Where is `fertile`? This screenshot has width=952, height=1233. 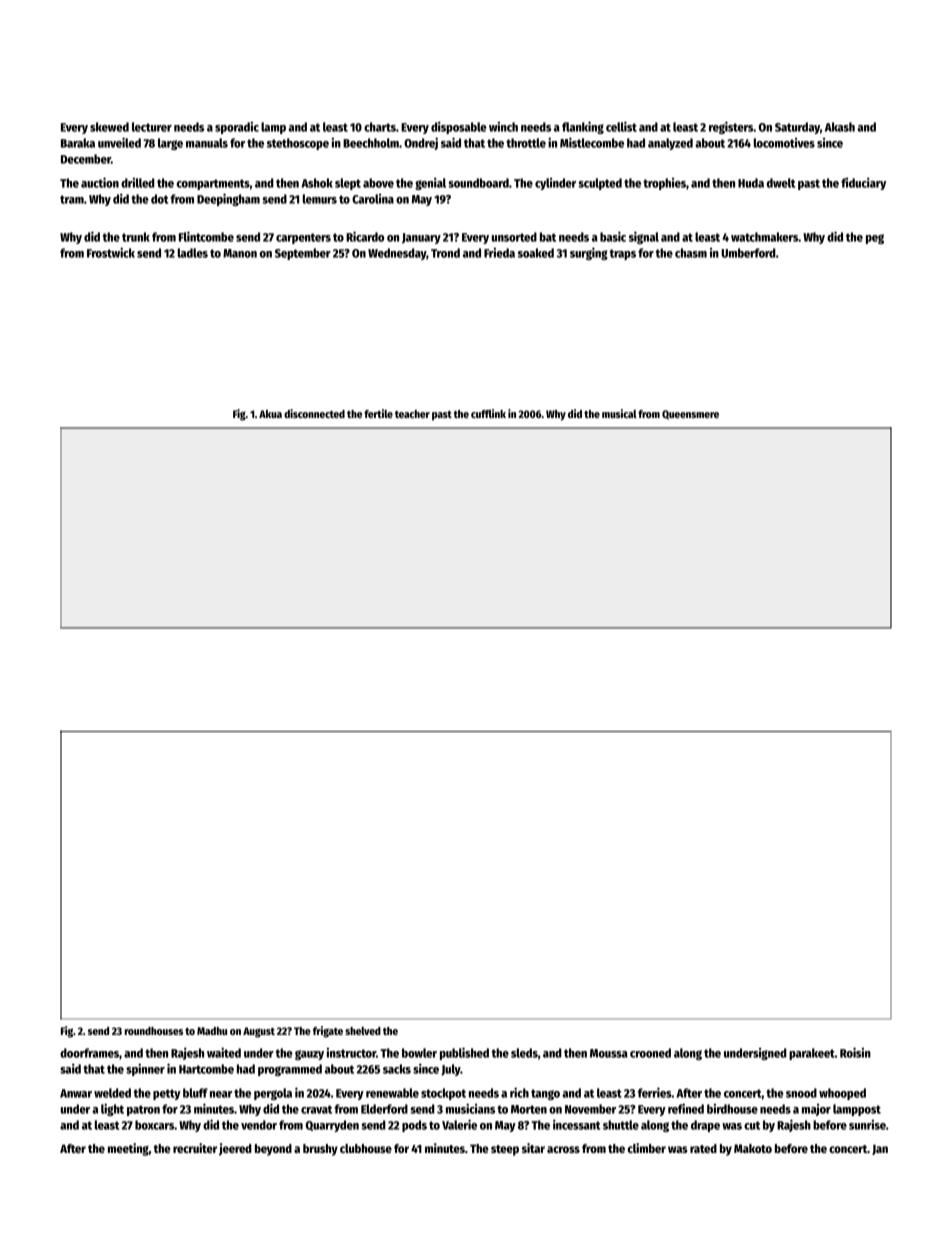
fertile is located at coordinates (378, 413).
